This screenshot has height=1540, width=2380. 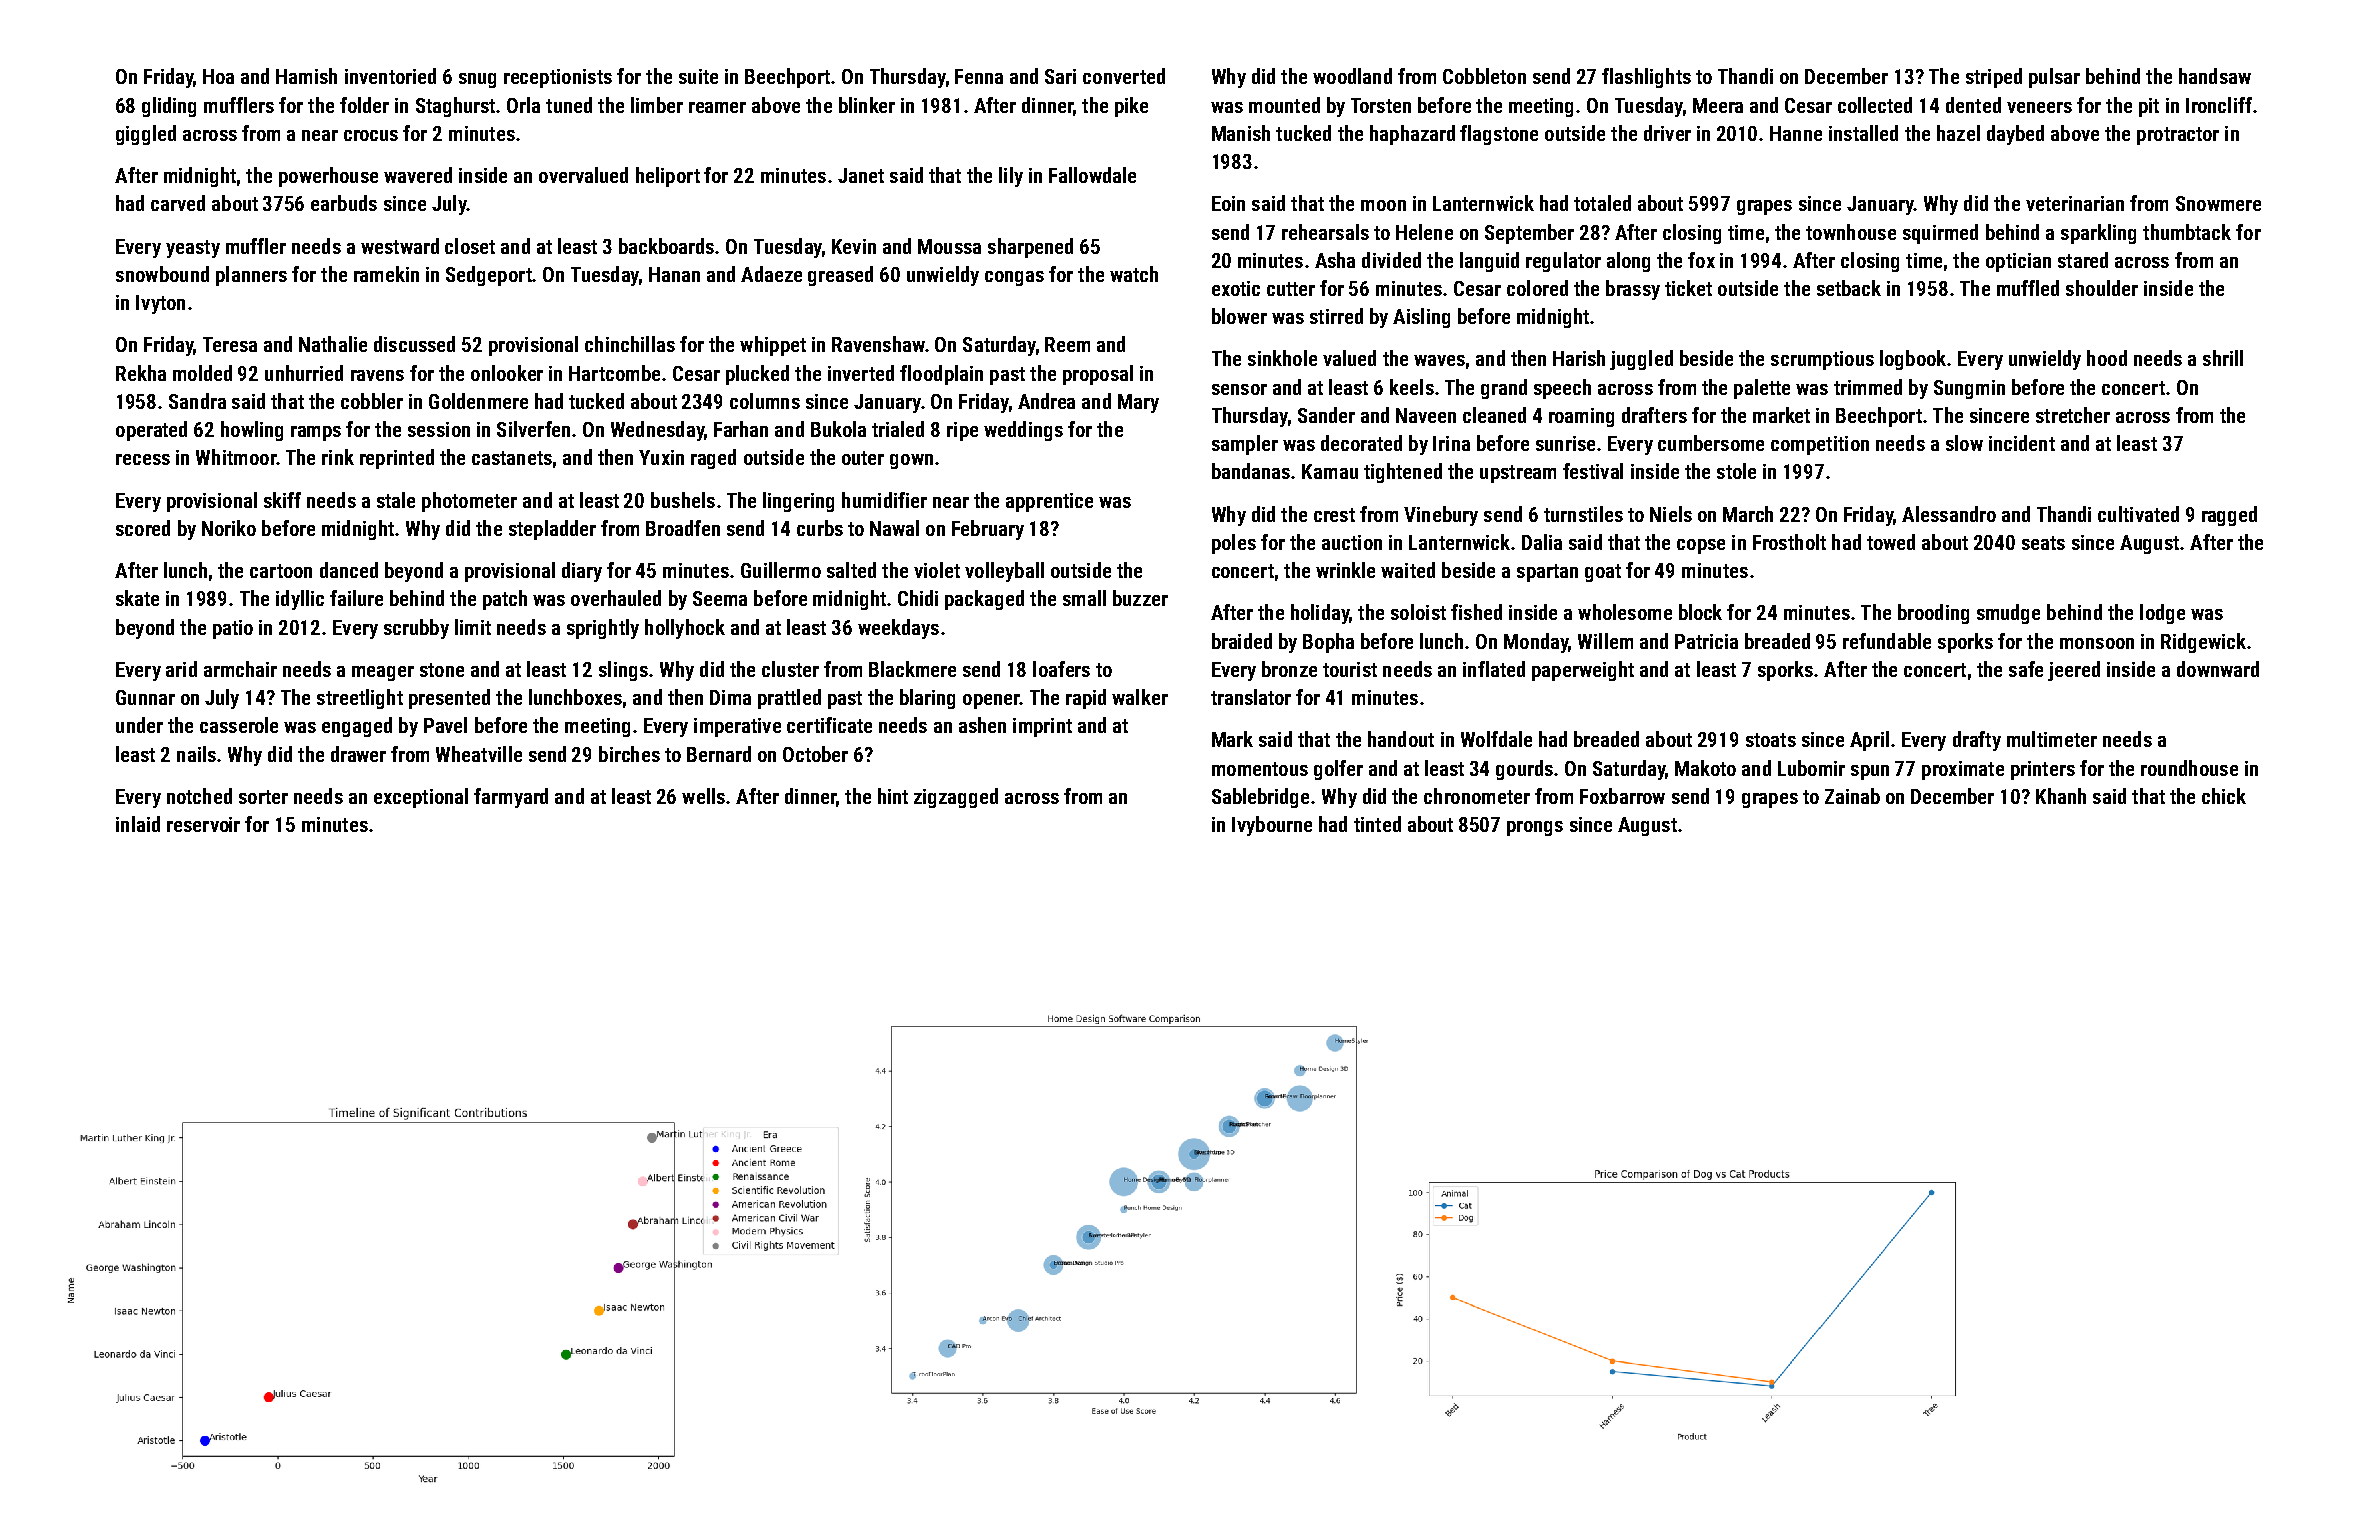 I want to click on logbook, so click(x=1913, y=360).
